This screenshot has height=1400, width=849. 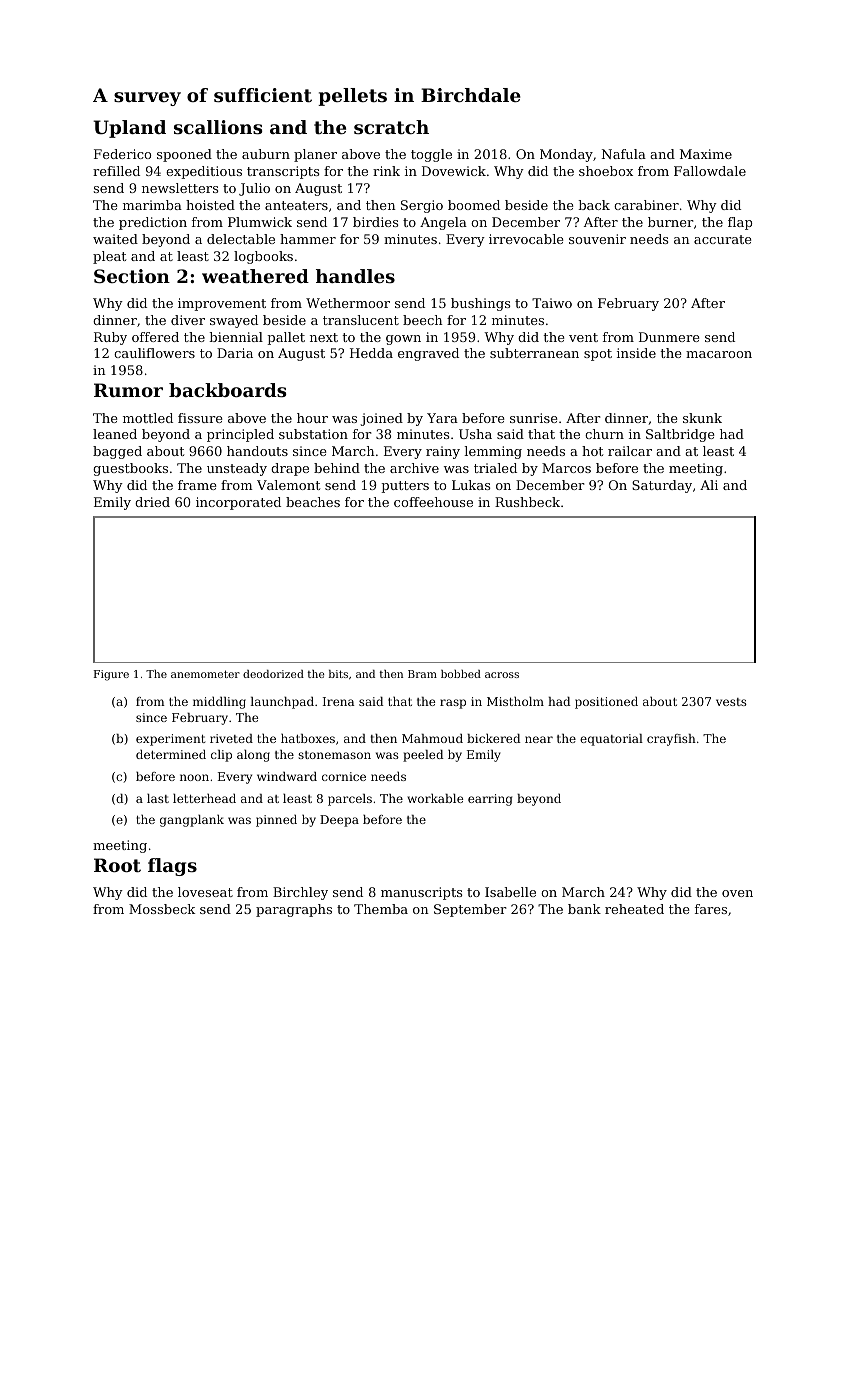 What do you see at coordinates (597, 239) in the screenshot?
I see `souvenir` at bounding box center [597, 239].
